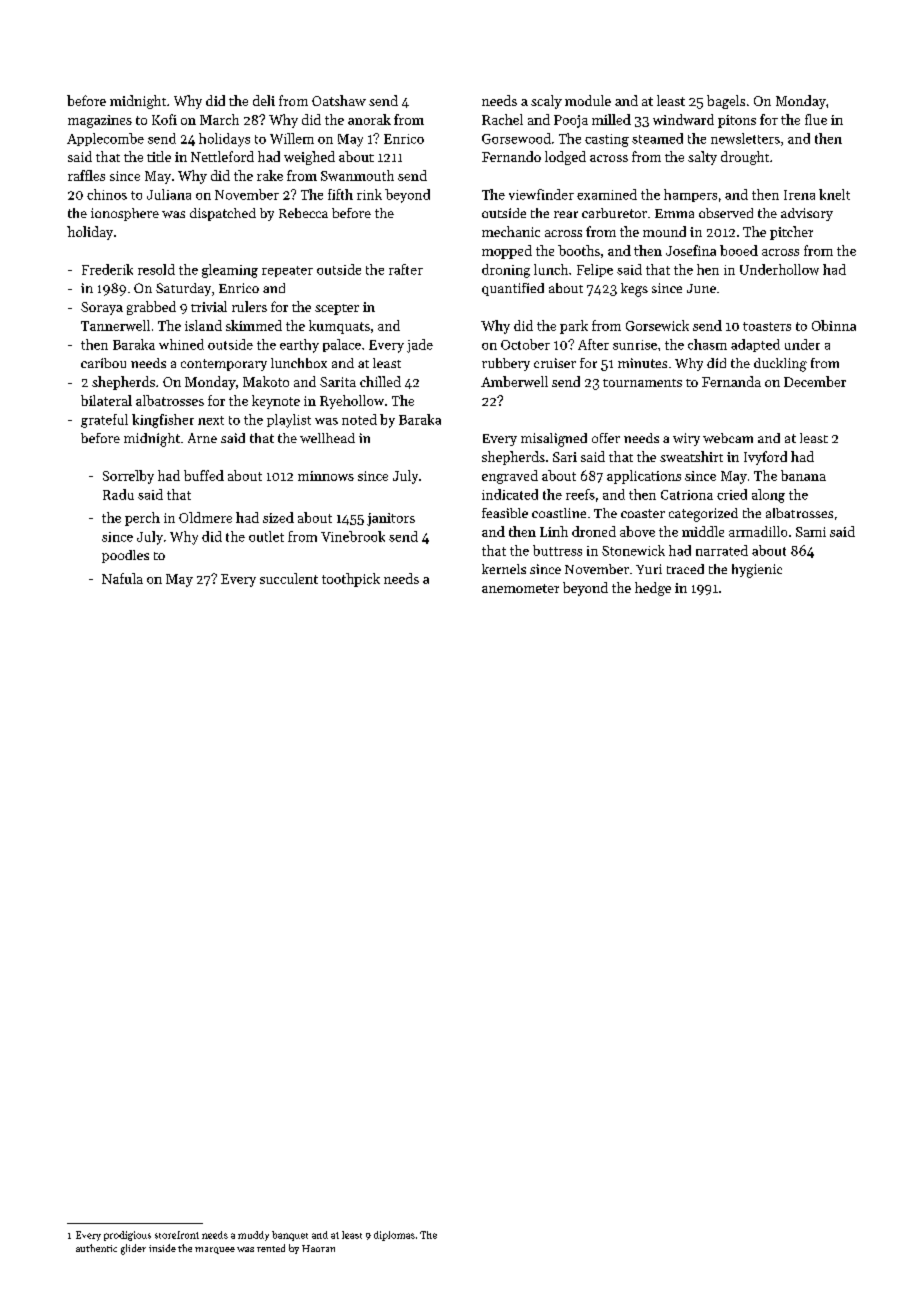 The height and width of the document is (1308, 924). What do you see at coordinates (151, 308) in the document?
I see `grabbed` at bounding box center [151, 308].
